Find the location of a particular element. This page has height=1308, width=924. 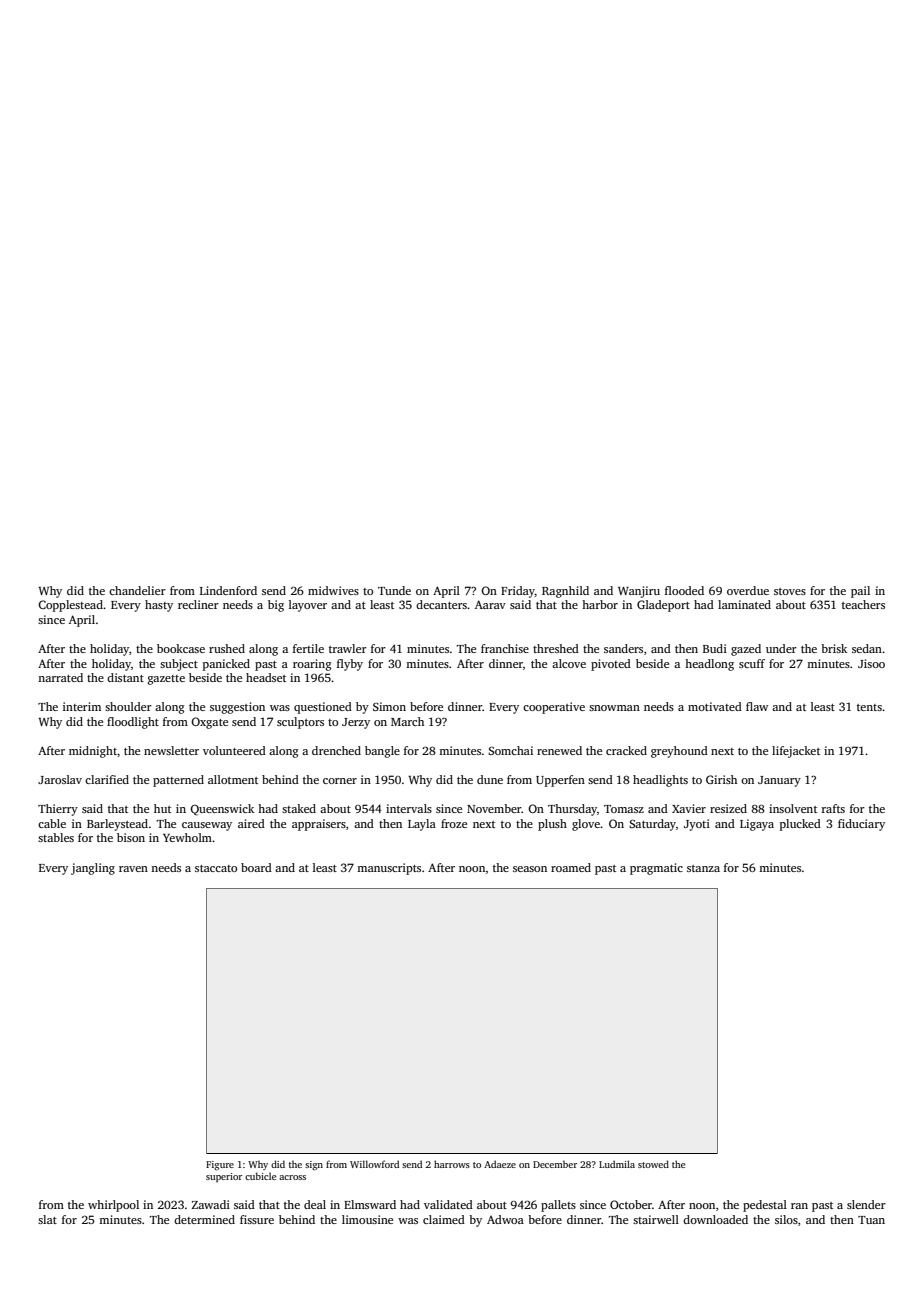

raven is located at coordinates (133, 869).
